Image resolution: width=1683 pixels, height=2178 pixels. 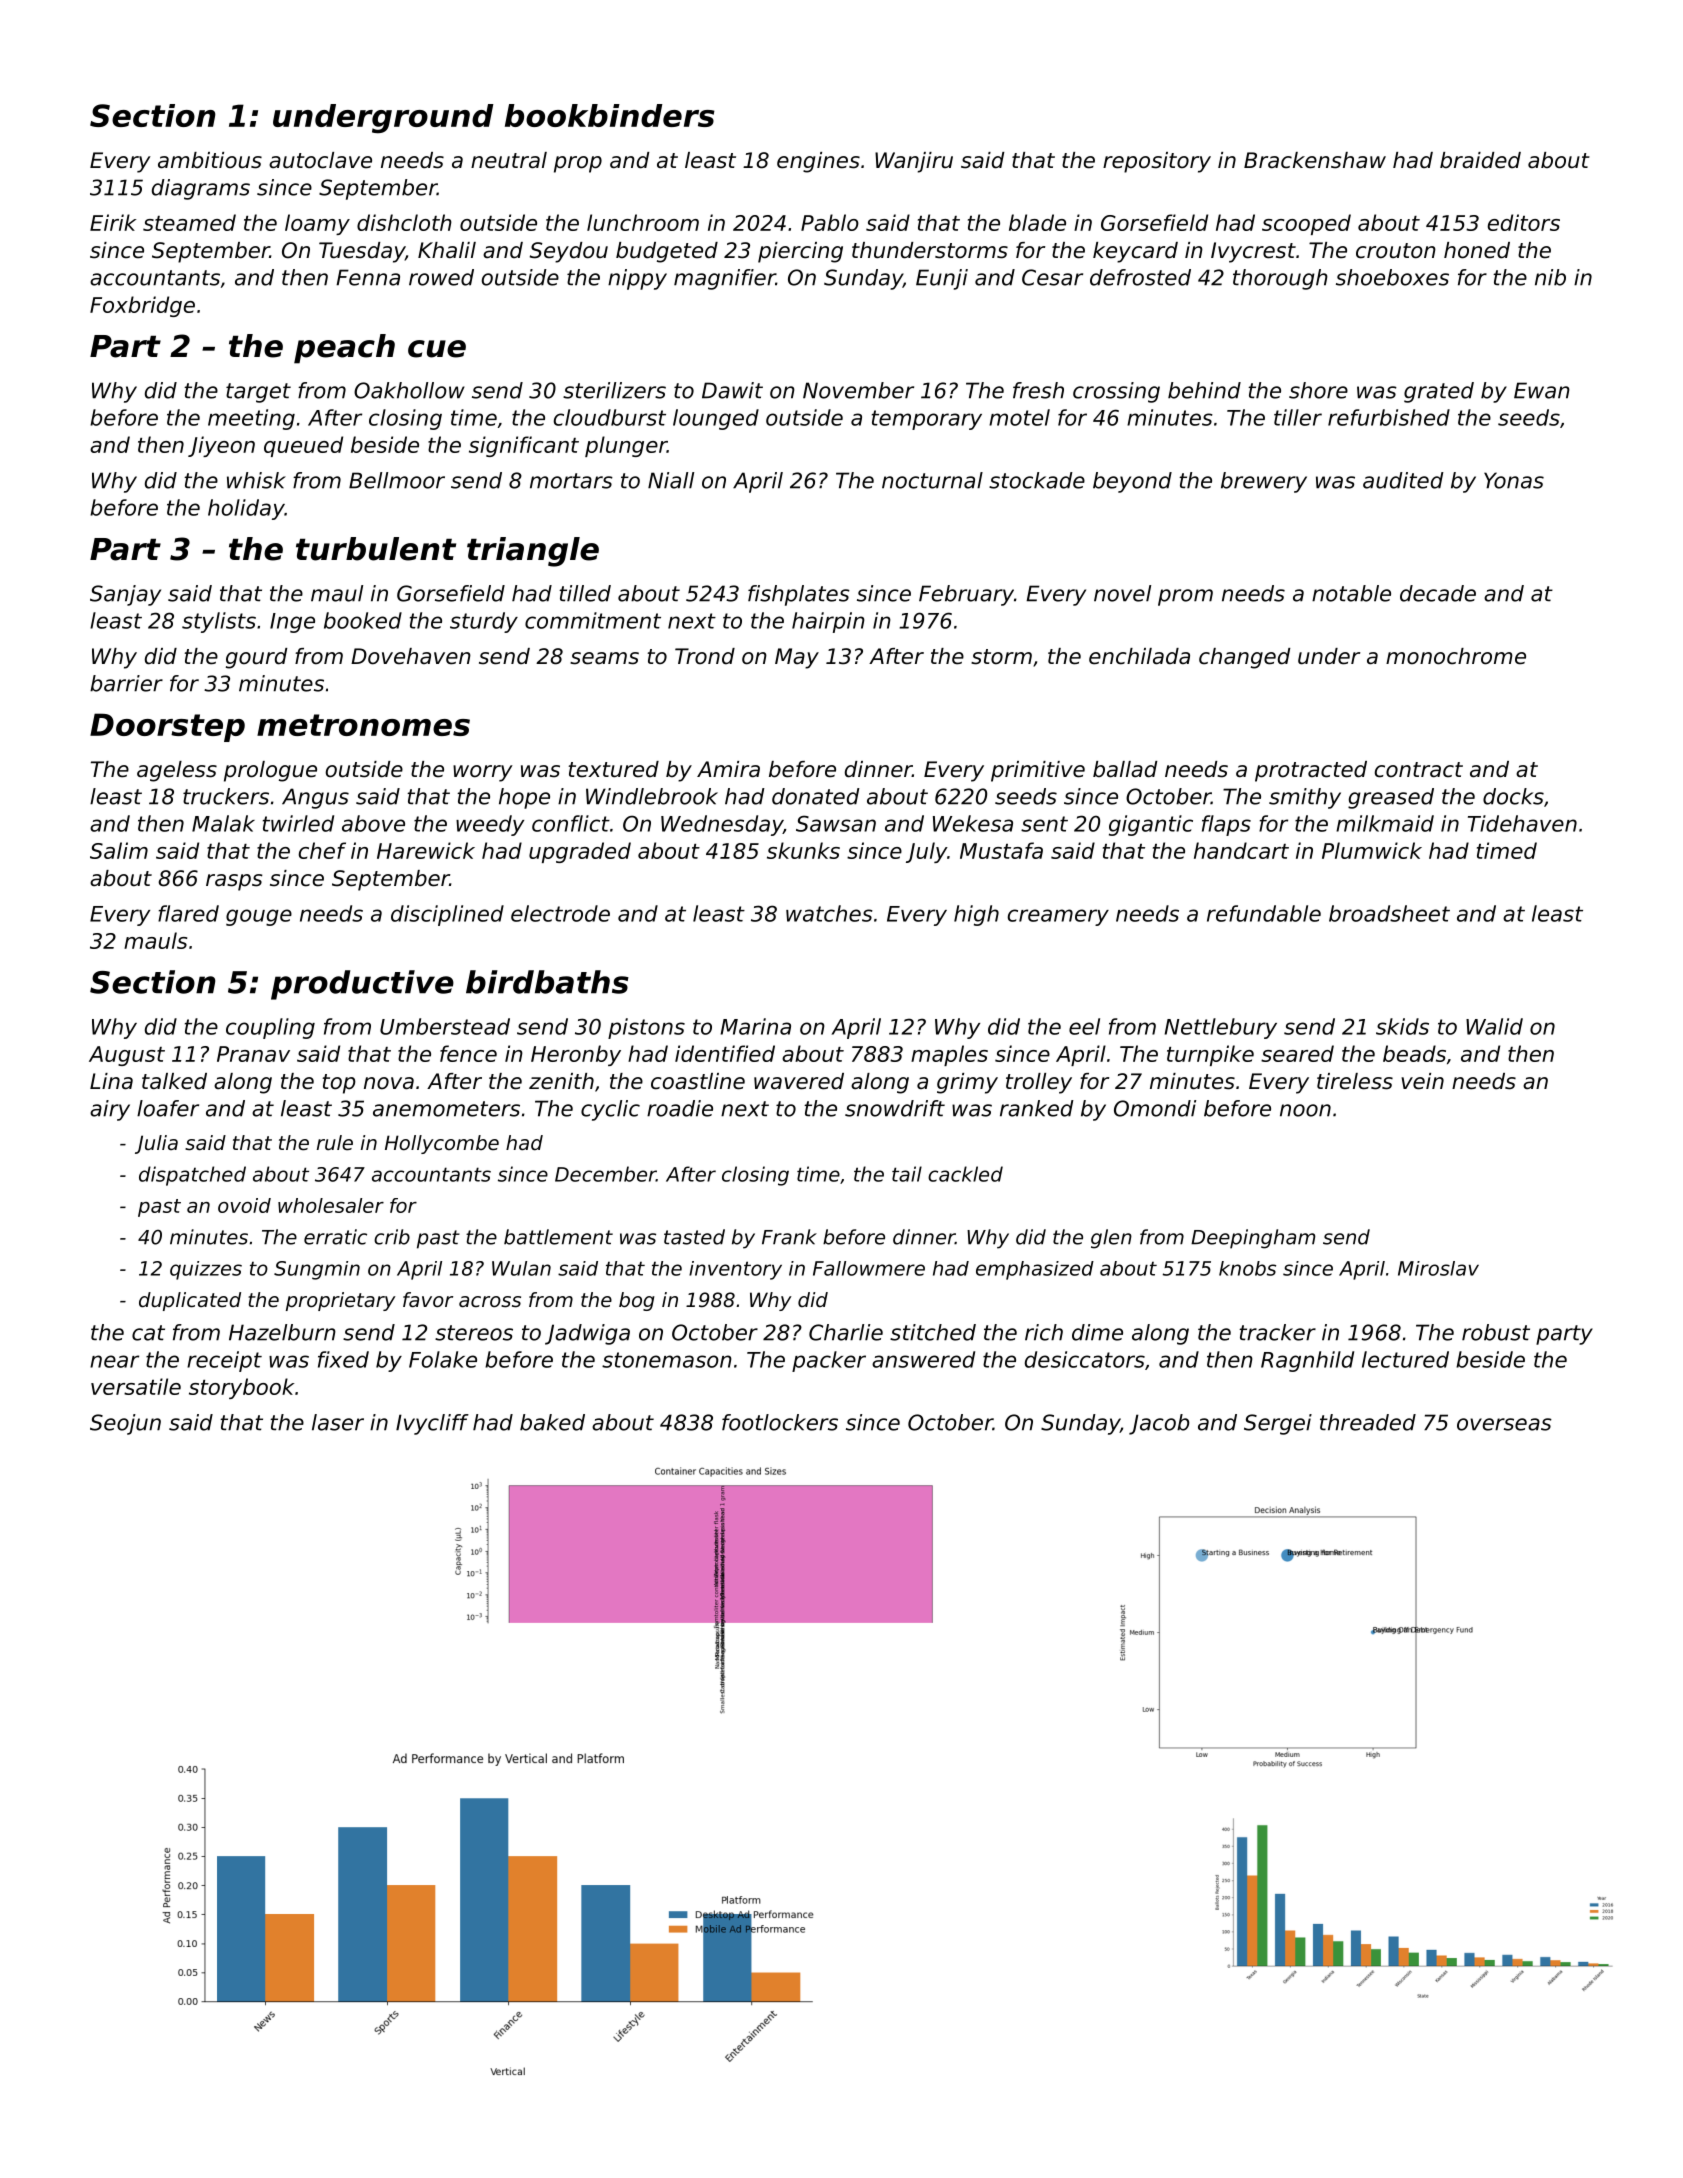 I want to click on laser, so click(x=338, y=1422).
